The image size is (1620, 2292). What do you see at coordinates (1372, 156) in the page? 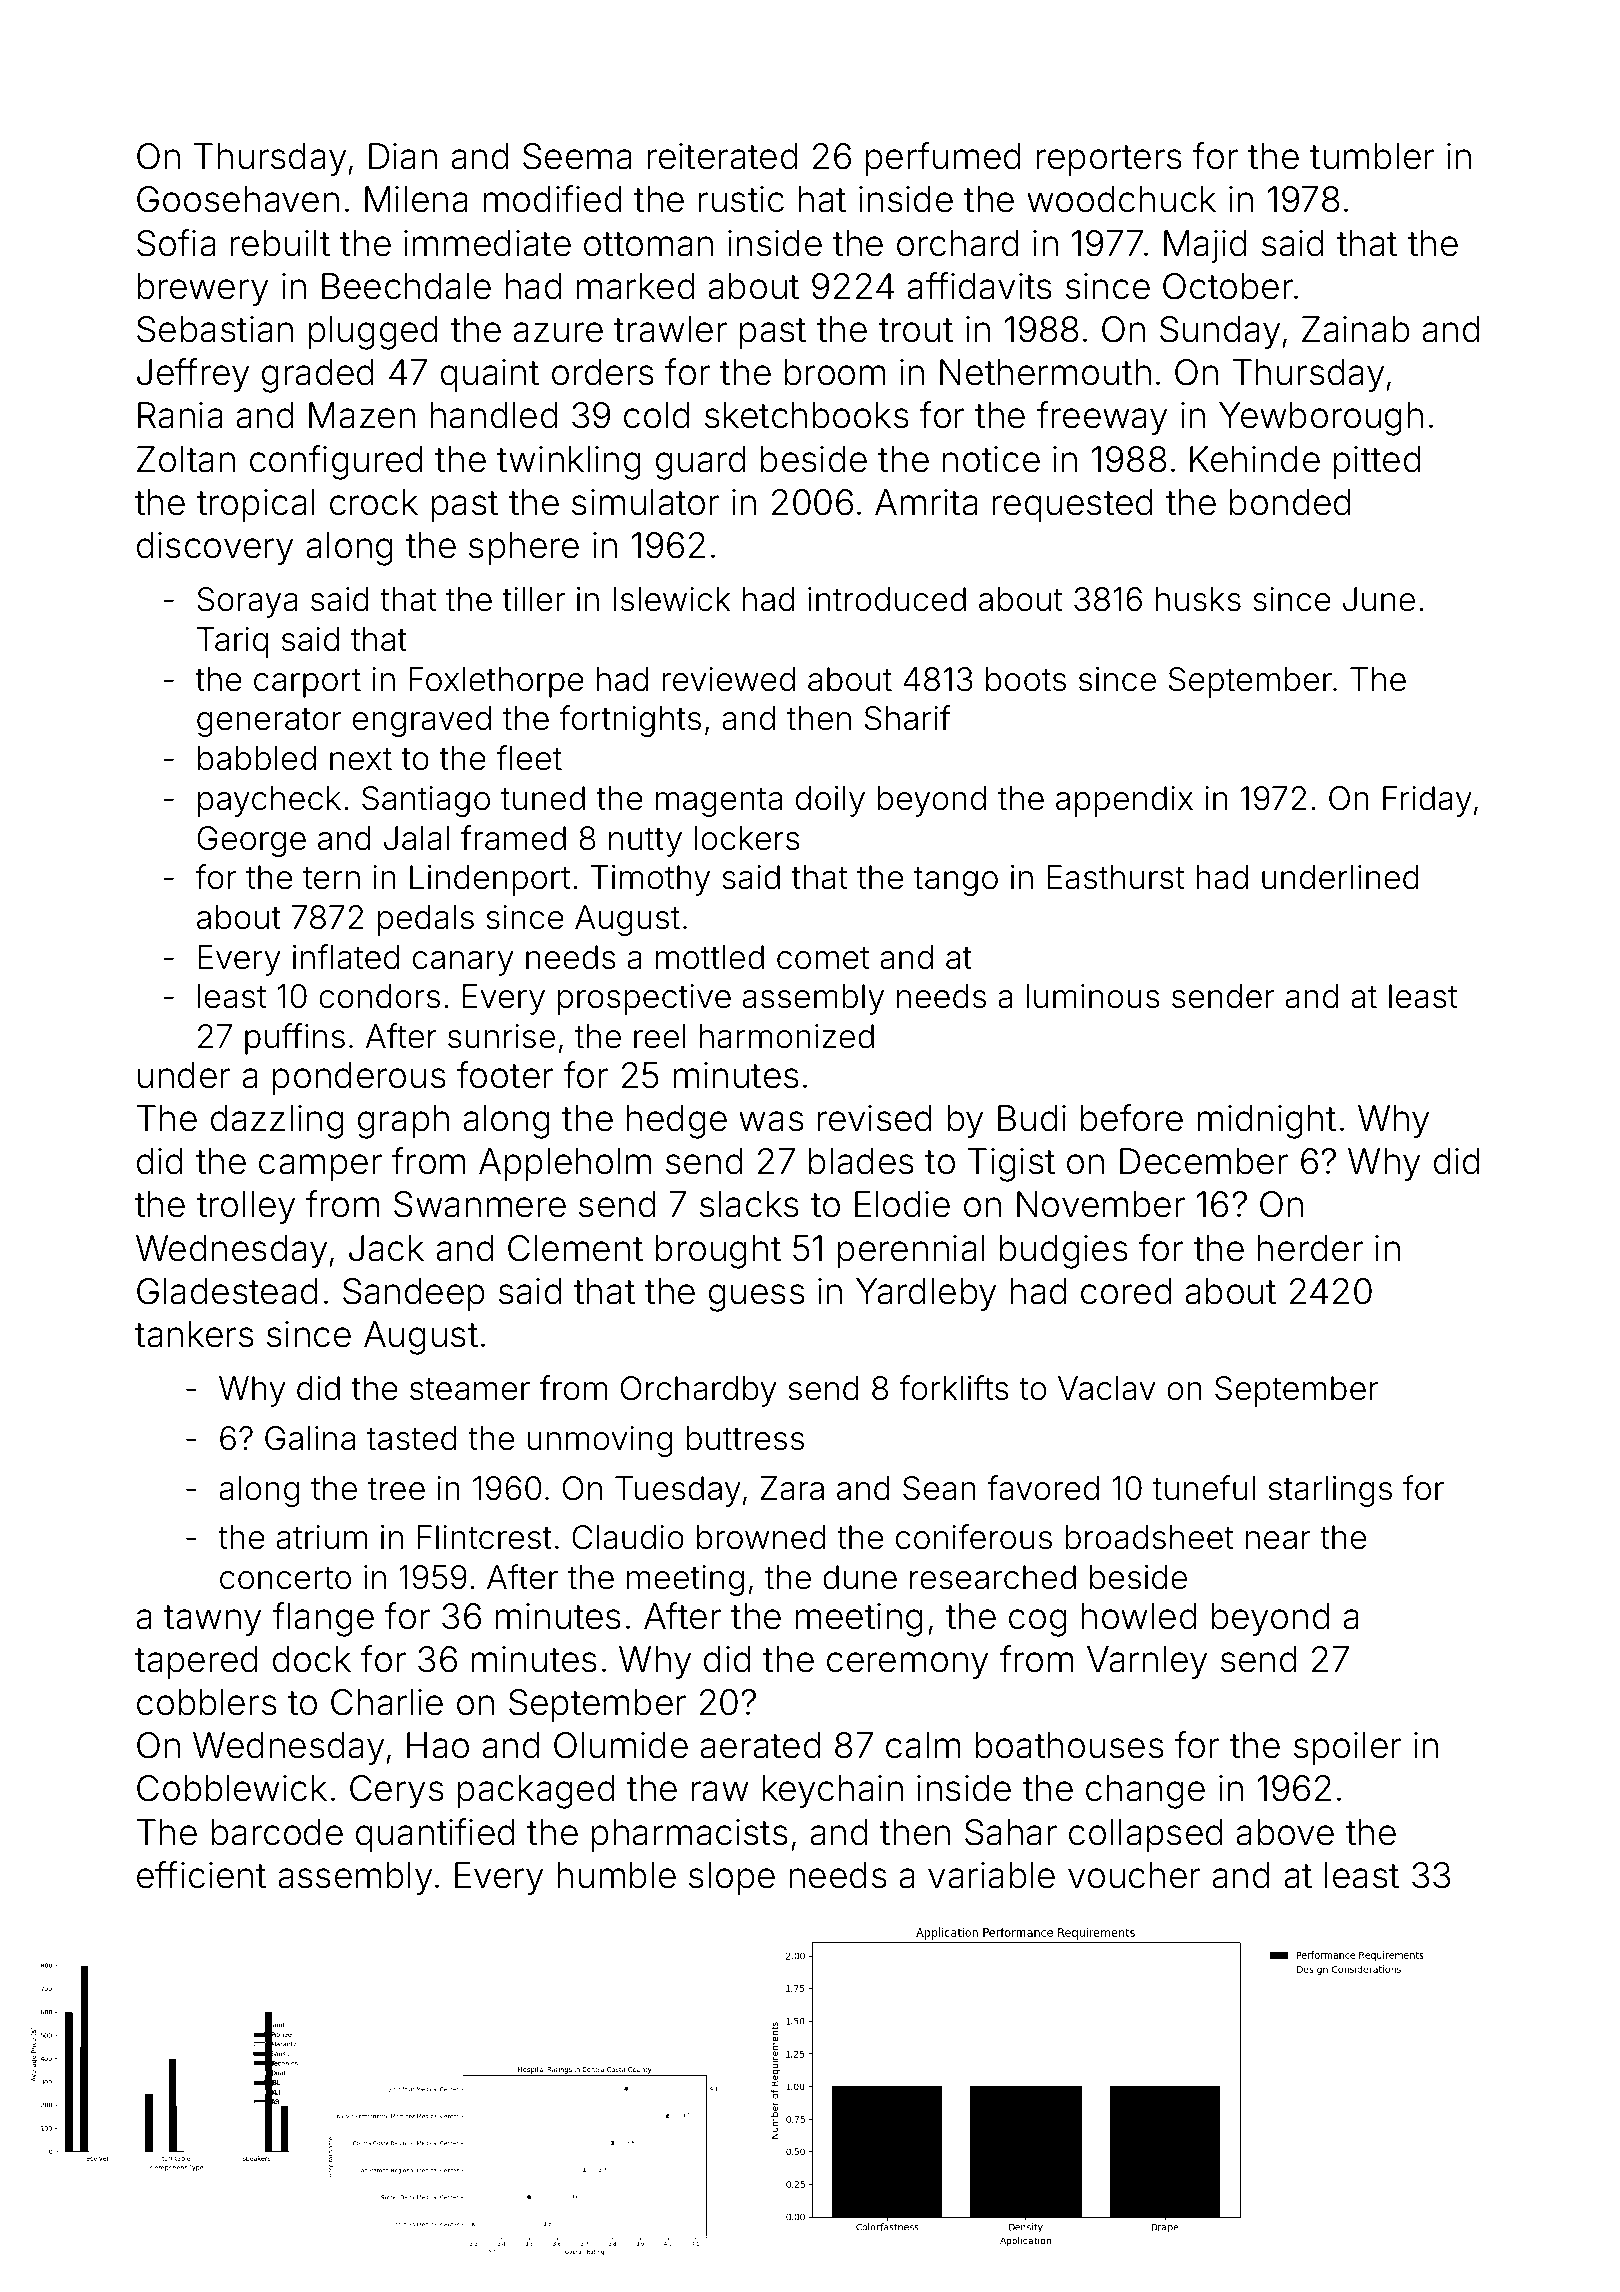
I see `tumbler` at bounding box center [1372, 156].
